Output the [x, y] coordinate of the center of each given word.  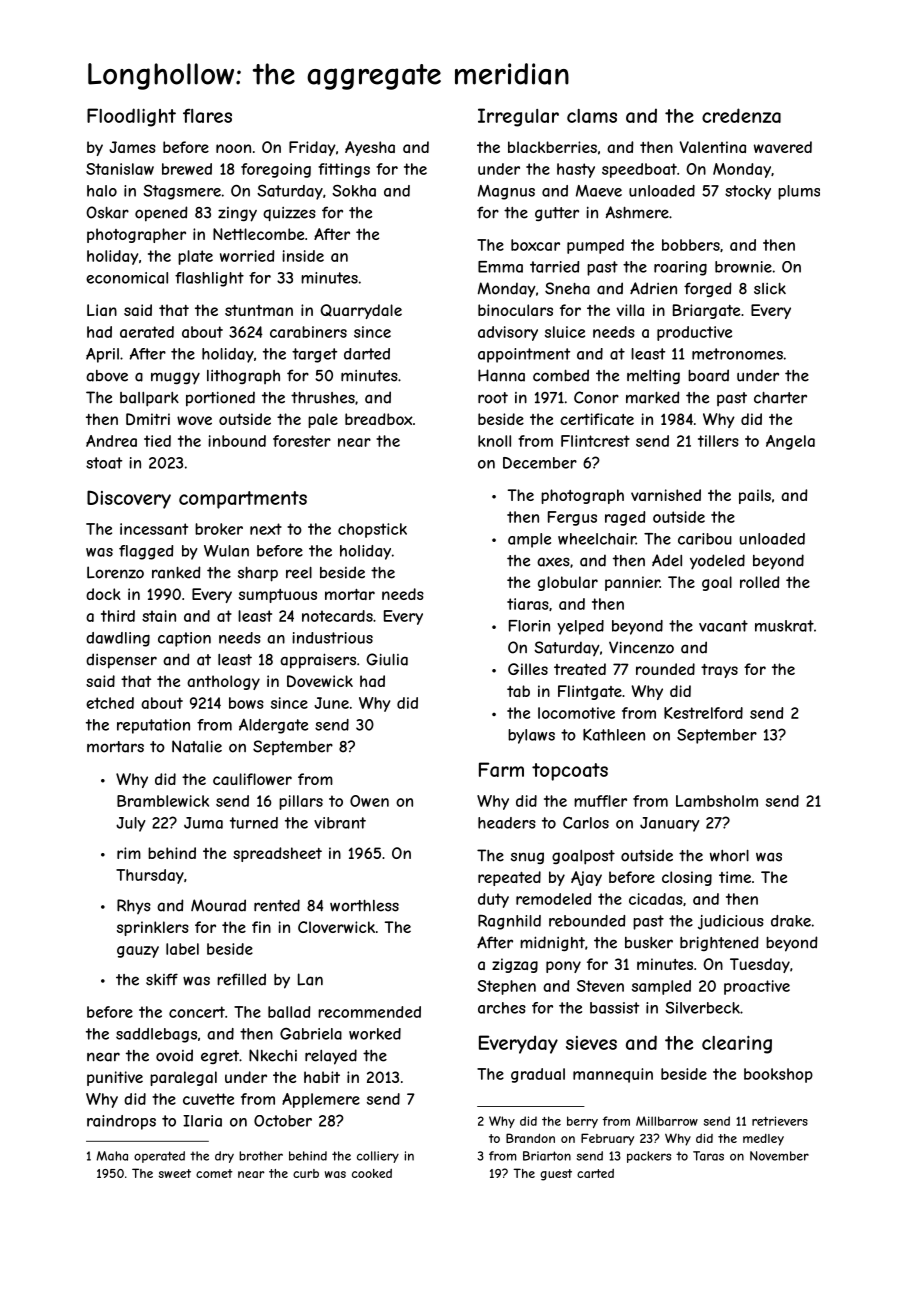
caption [184, 639]
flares [207, 115]
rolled [759, 582]
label [182, 949]
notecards [337, 616]
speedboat [639, 170]
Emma [500, 267]
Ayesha [370, 148]
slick [770, 289]
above [107, 376]
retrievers [780, 1121]
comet [214, 1173]
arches [502, 1008]
